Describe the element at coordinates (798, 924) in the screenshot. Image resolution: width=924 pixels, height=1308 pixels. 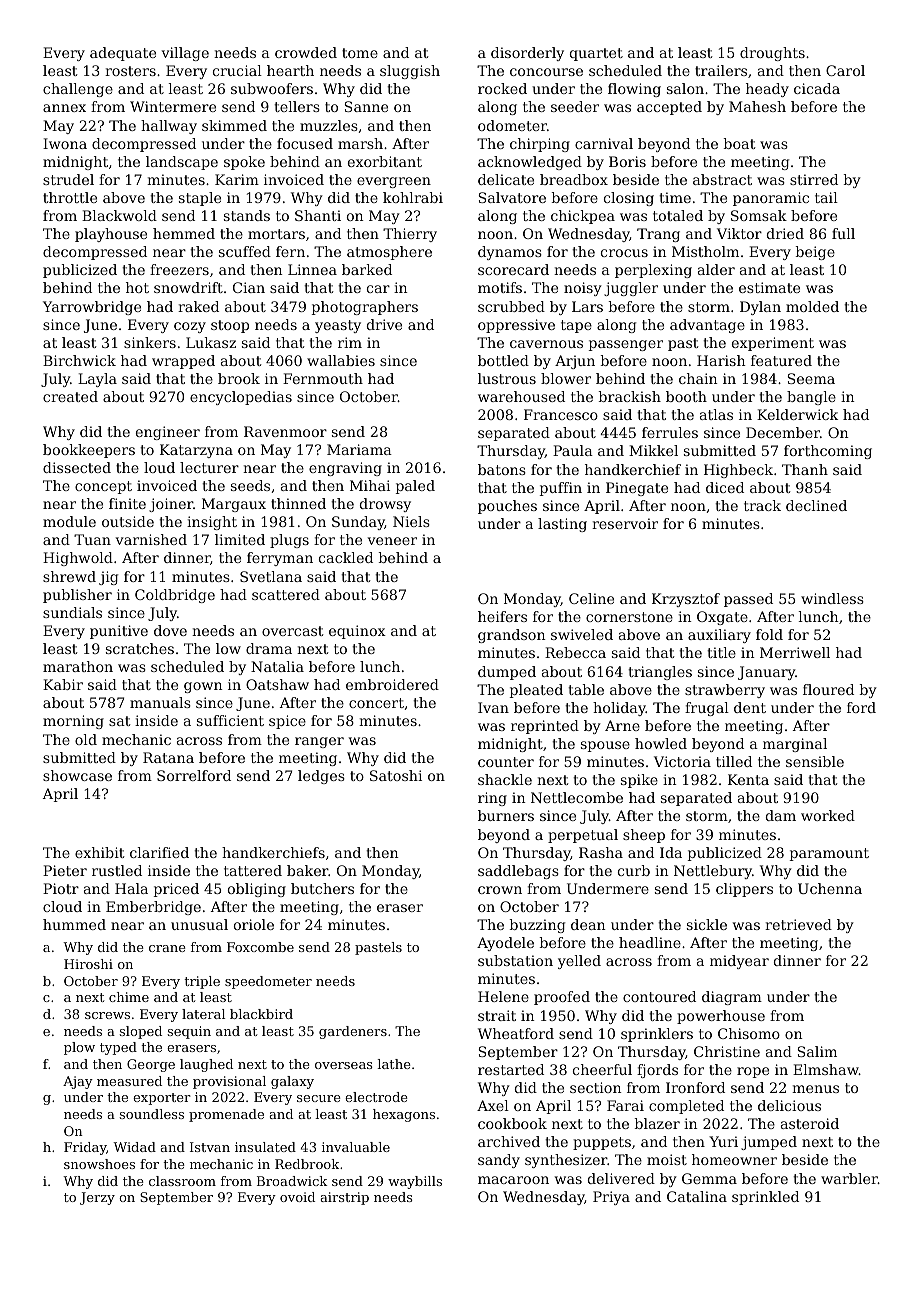
I see `retrieved` at that location.
